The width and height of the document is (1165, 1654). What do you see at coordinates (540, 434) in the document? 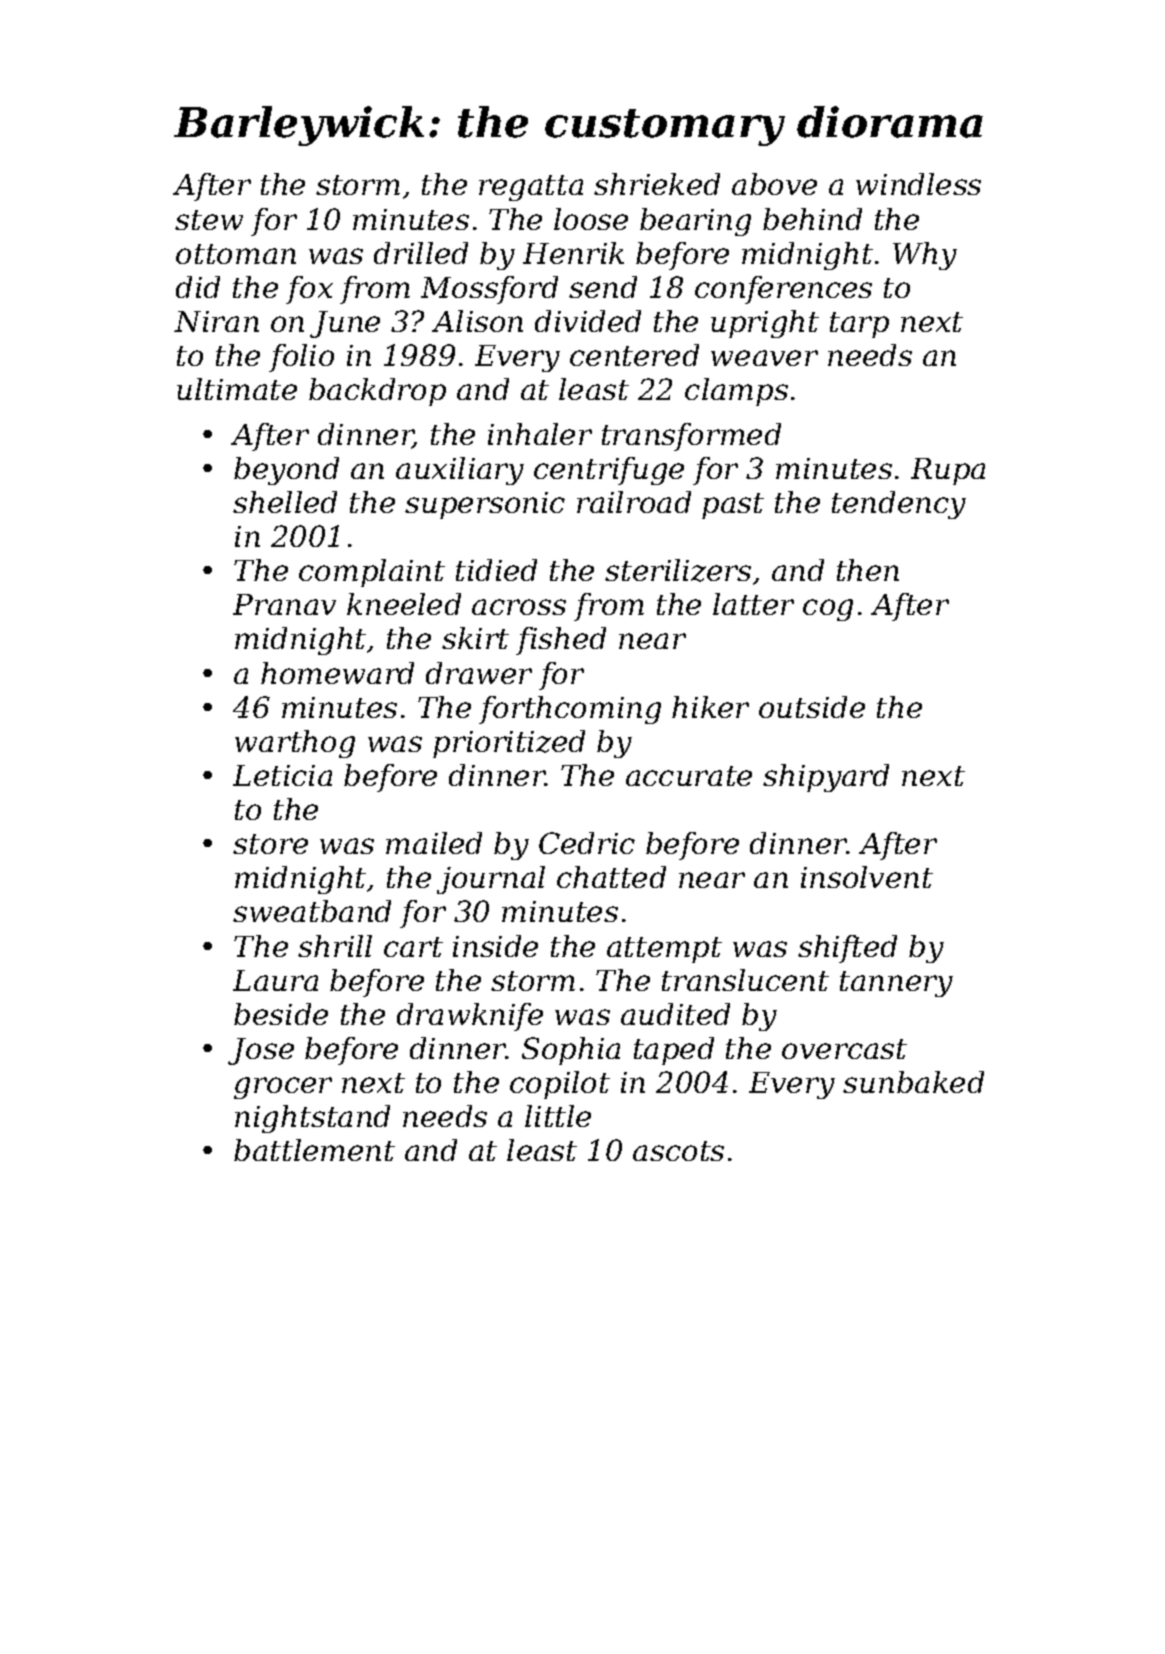
I see `inhaler` at bounding box center [540, 434].
